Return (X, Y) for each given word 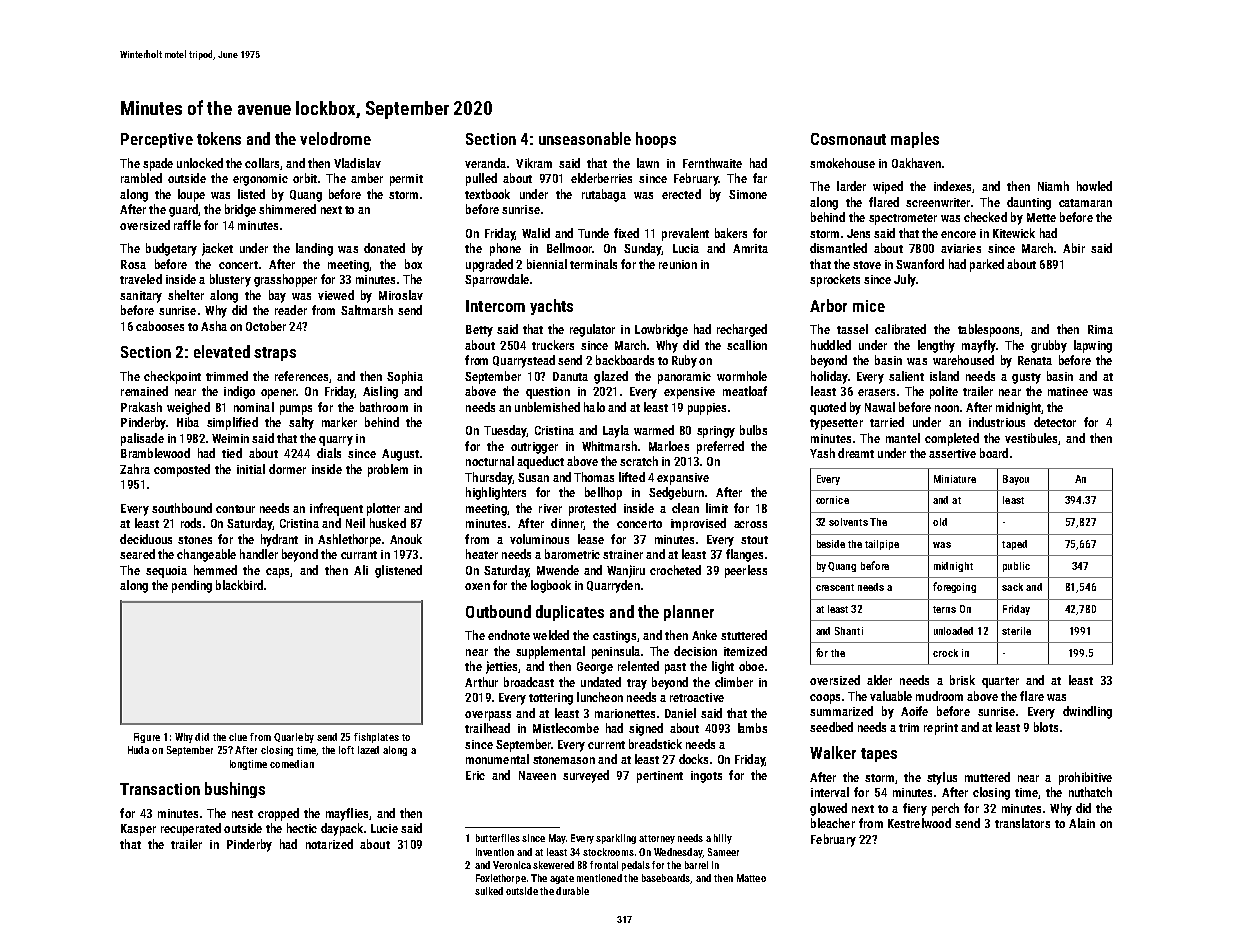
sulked (489, 891)
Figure (147, 738)
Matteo (751, 878)
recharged (742, 330)
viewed (336, 295)
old (940, 522)
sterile (1016, 631)
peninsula (616, 652)
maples (915, 140)
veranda (485, 163)
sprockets (835, 280)
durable (572, 891)
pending (192, 586)
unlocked (200, 163)
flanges (744, 555)
